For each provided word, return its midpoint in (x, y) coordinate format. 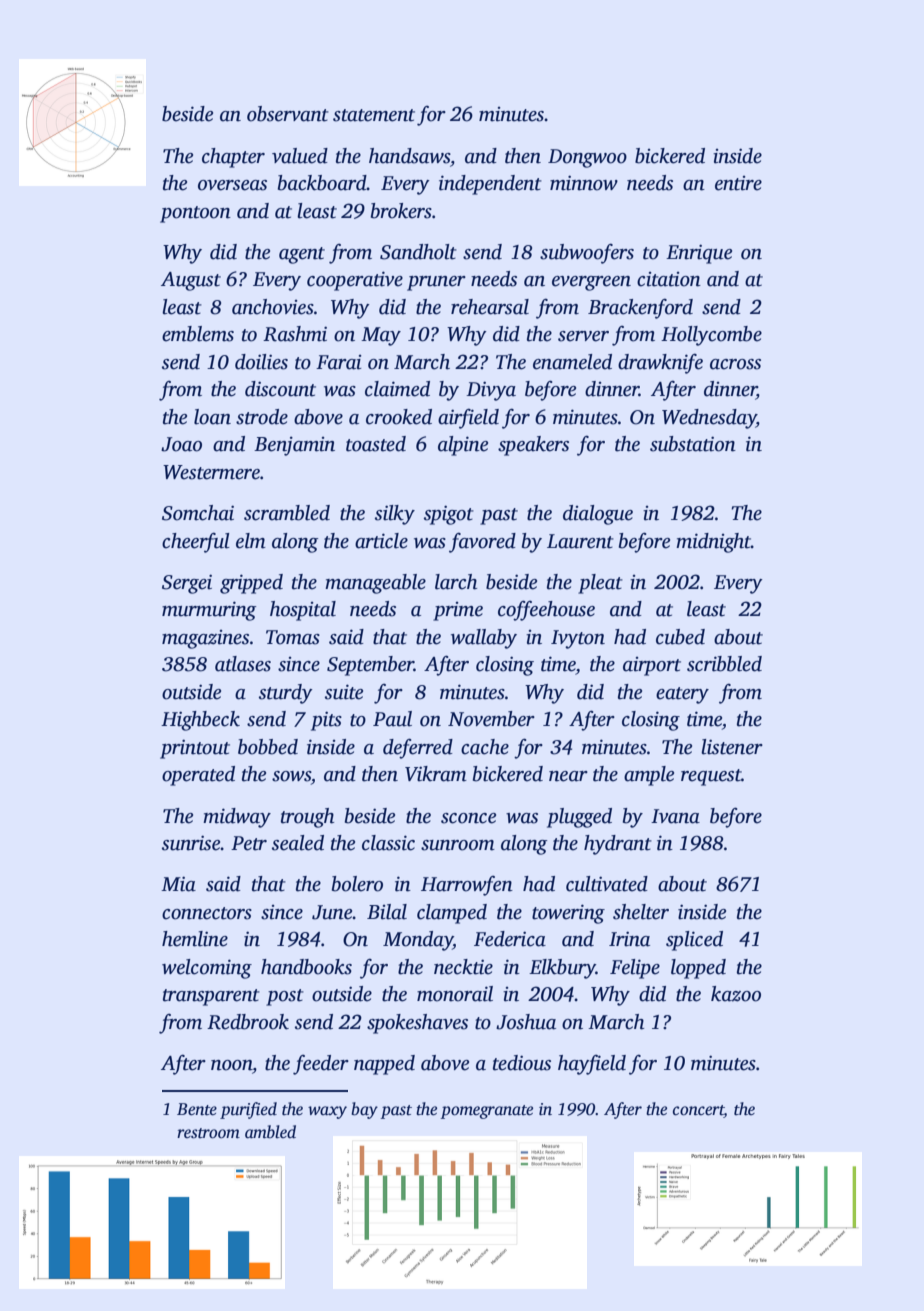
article (381, 541)
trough (307, 818)
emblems (198, 334)
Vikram (436, 774)
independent (490, 185)
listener (732, 747)
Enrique (699, 254)
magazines (205, 639)
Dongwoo (587, 158)
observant (288, 114)
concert (698, 1111)
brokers (401, 211)
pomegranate (487, 1112)
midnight (713, 543)
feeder (321, 1065)
